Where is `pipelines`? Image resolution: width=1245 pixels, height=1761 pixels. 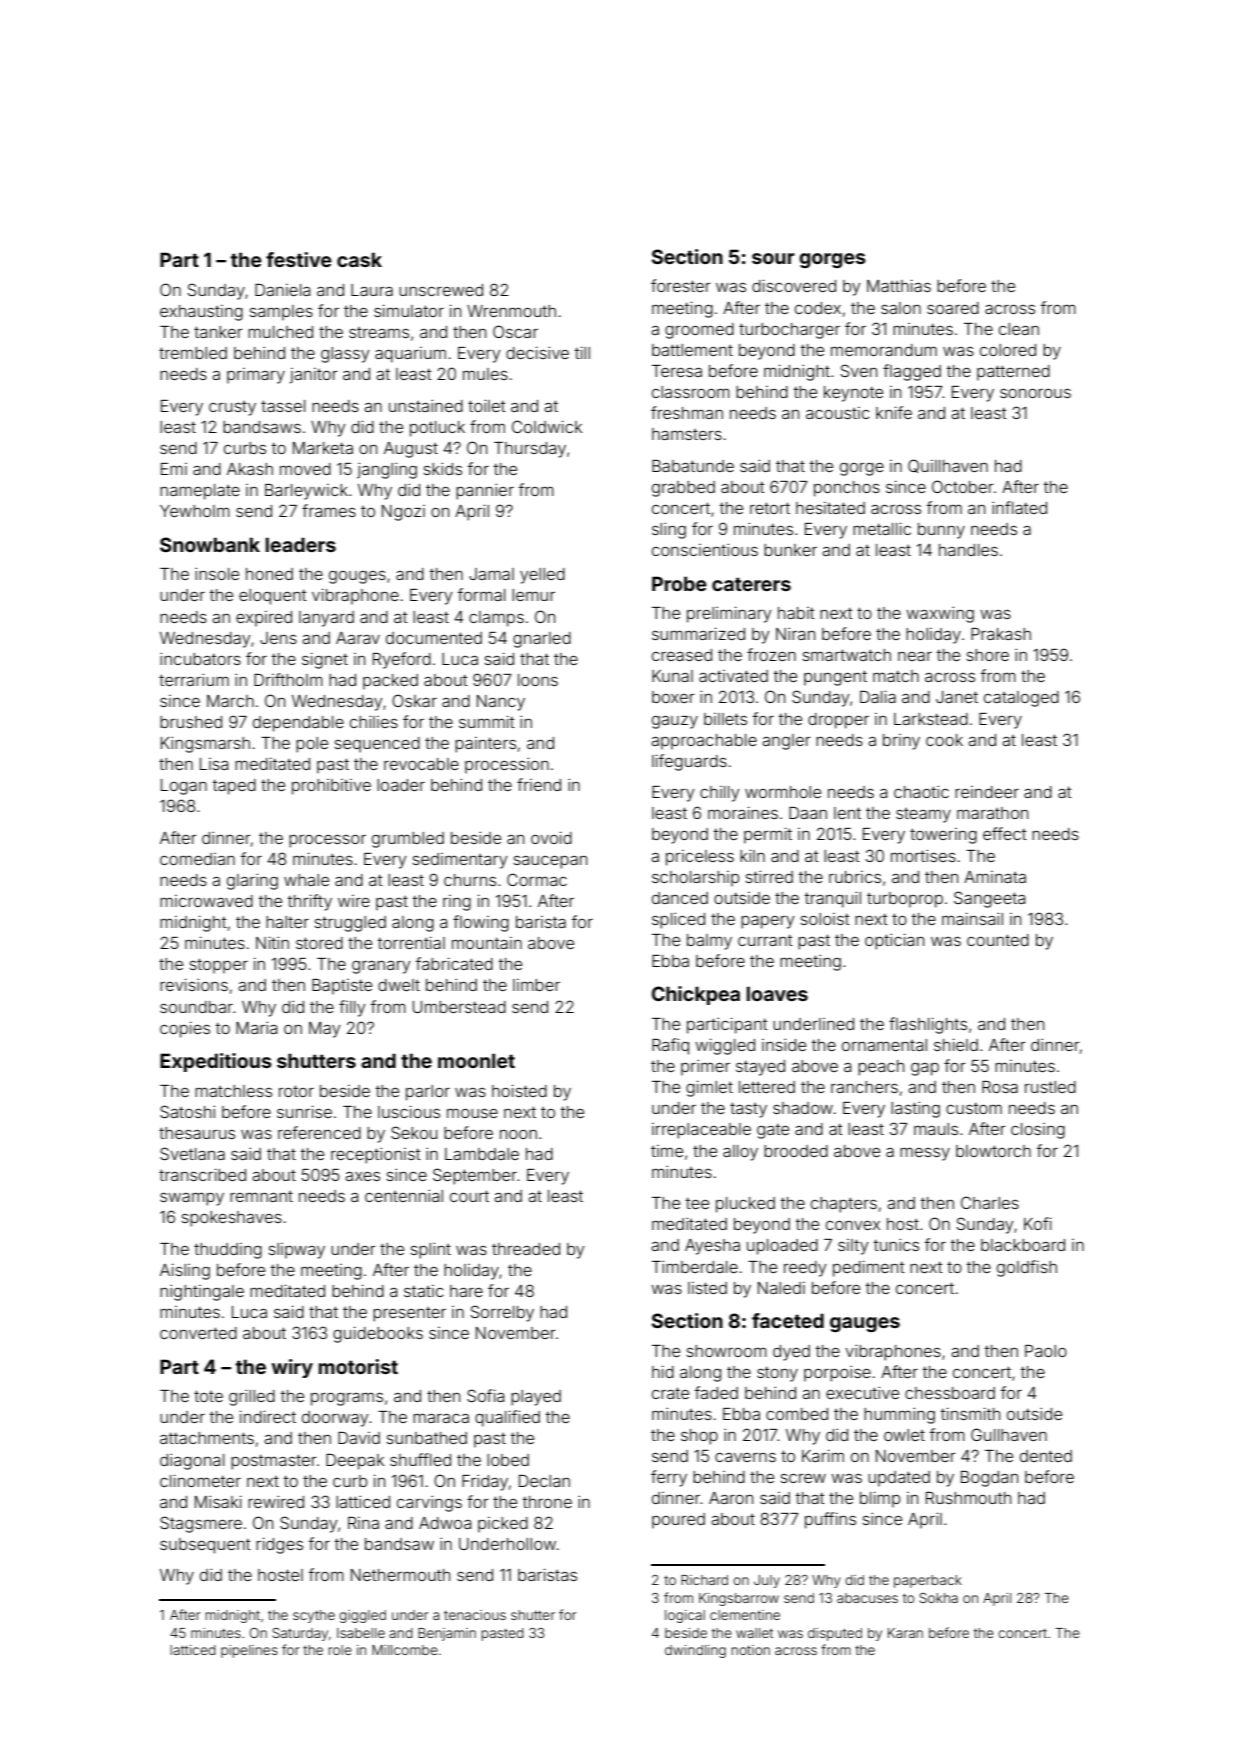 pipelines is located at coordinates (249, 1651).
